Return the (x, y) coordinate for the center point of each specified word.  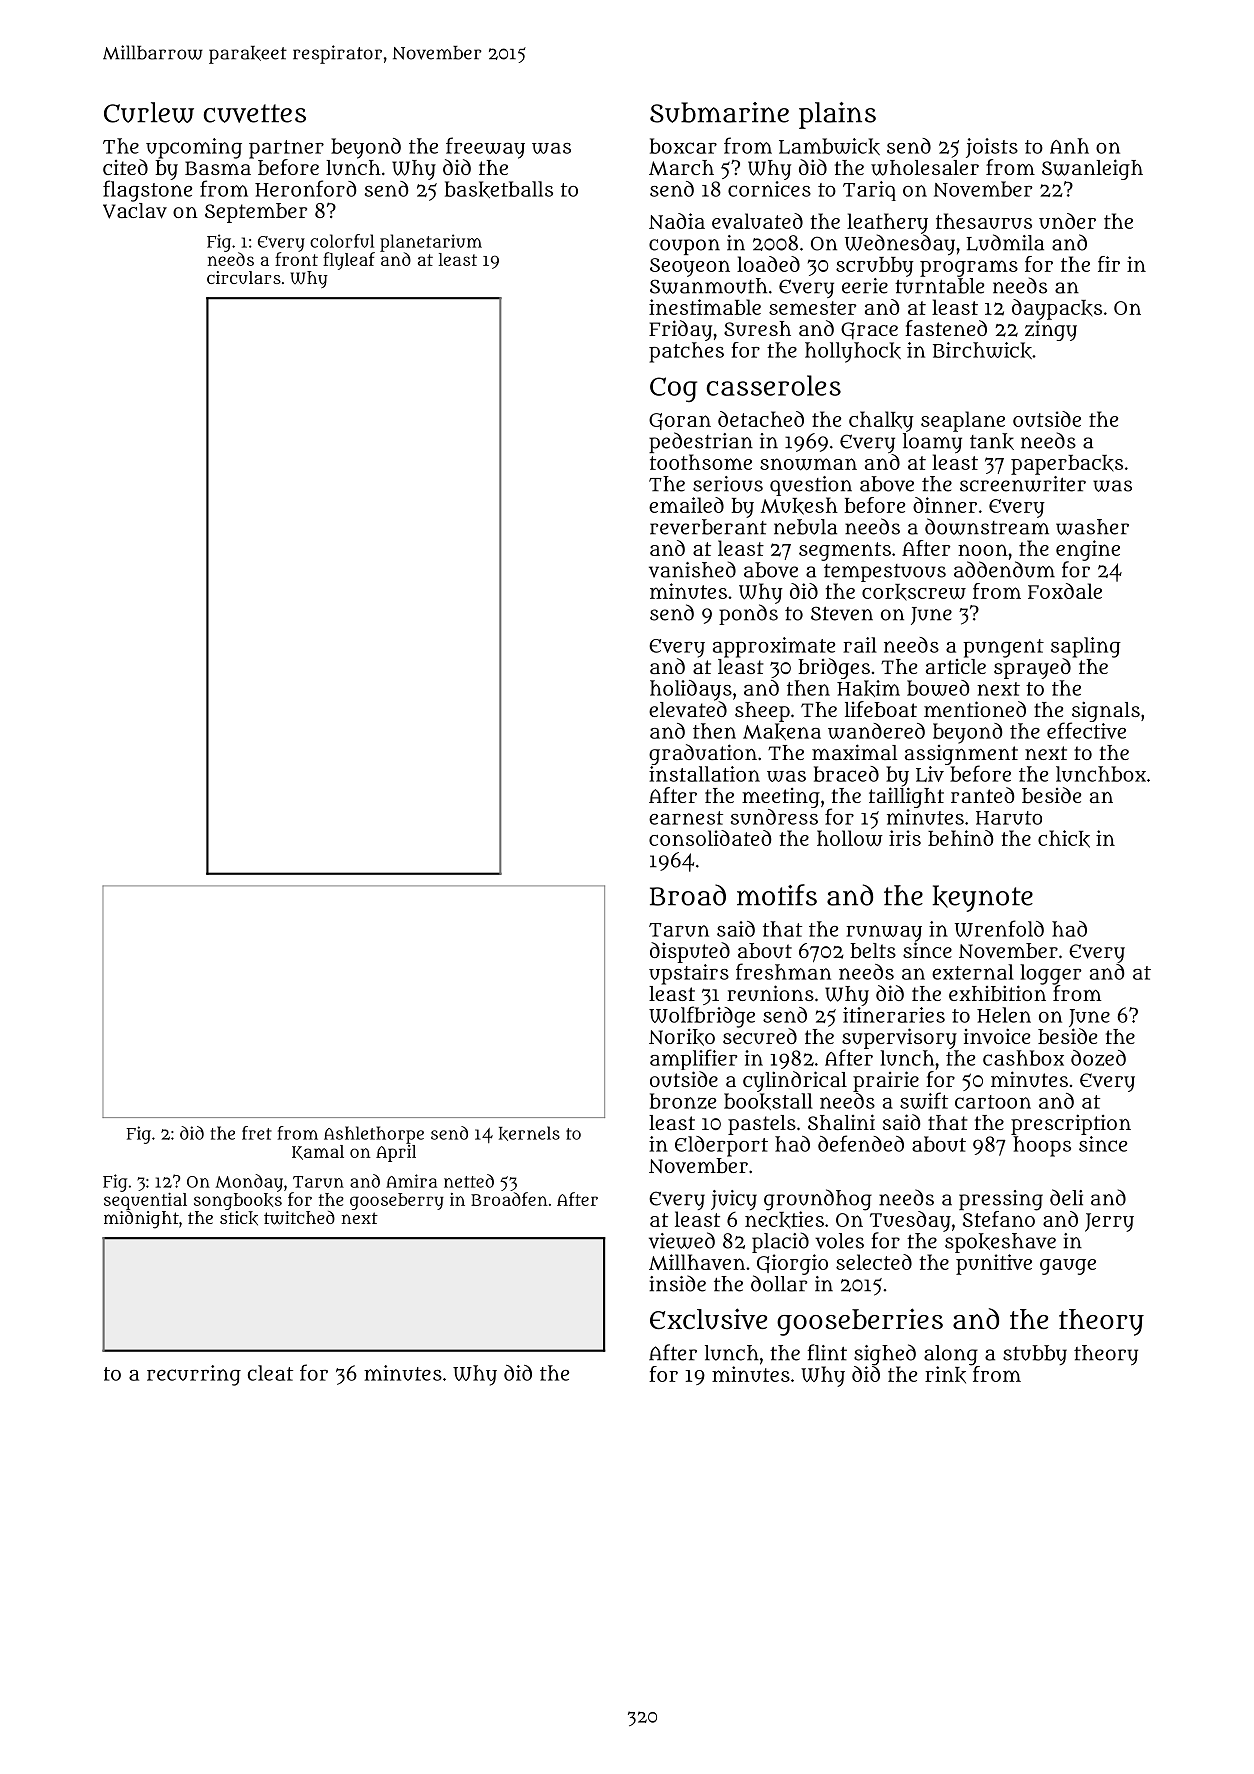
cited (125, 167)
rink (945, 1375)
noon (983, 550)
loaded (768, 264)
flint (827, 1352)
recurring (194, 1375)
